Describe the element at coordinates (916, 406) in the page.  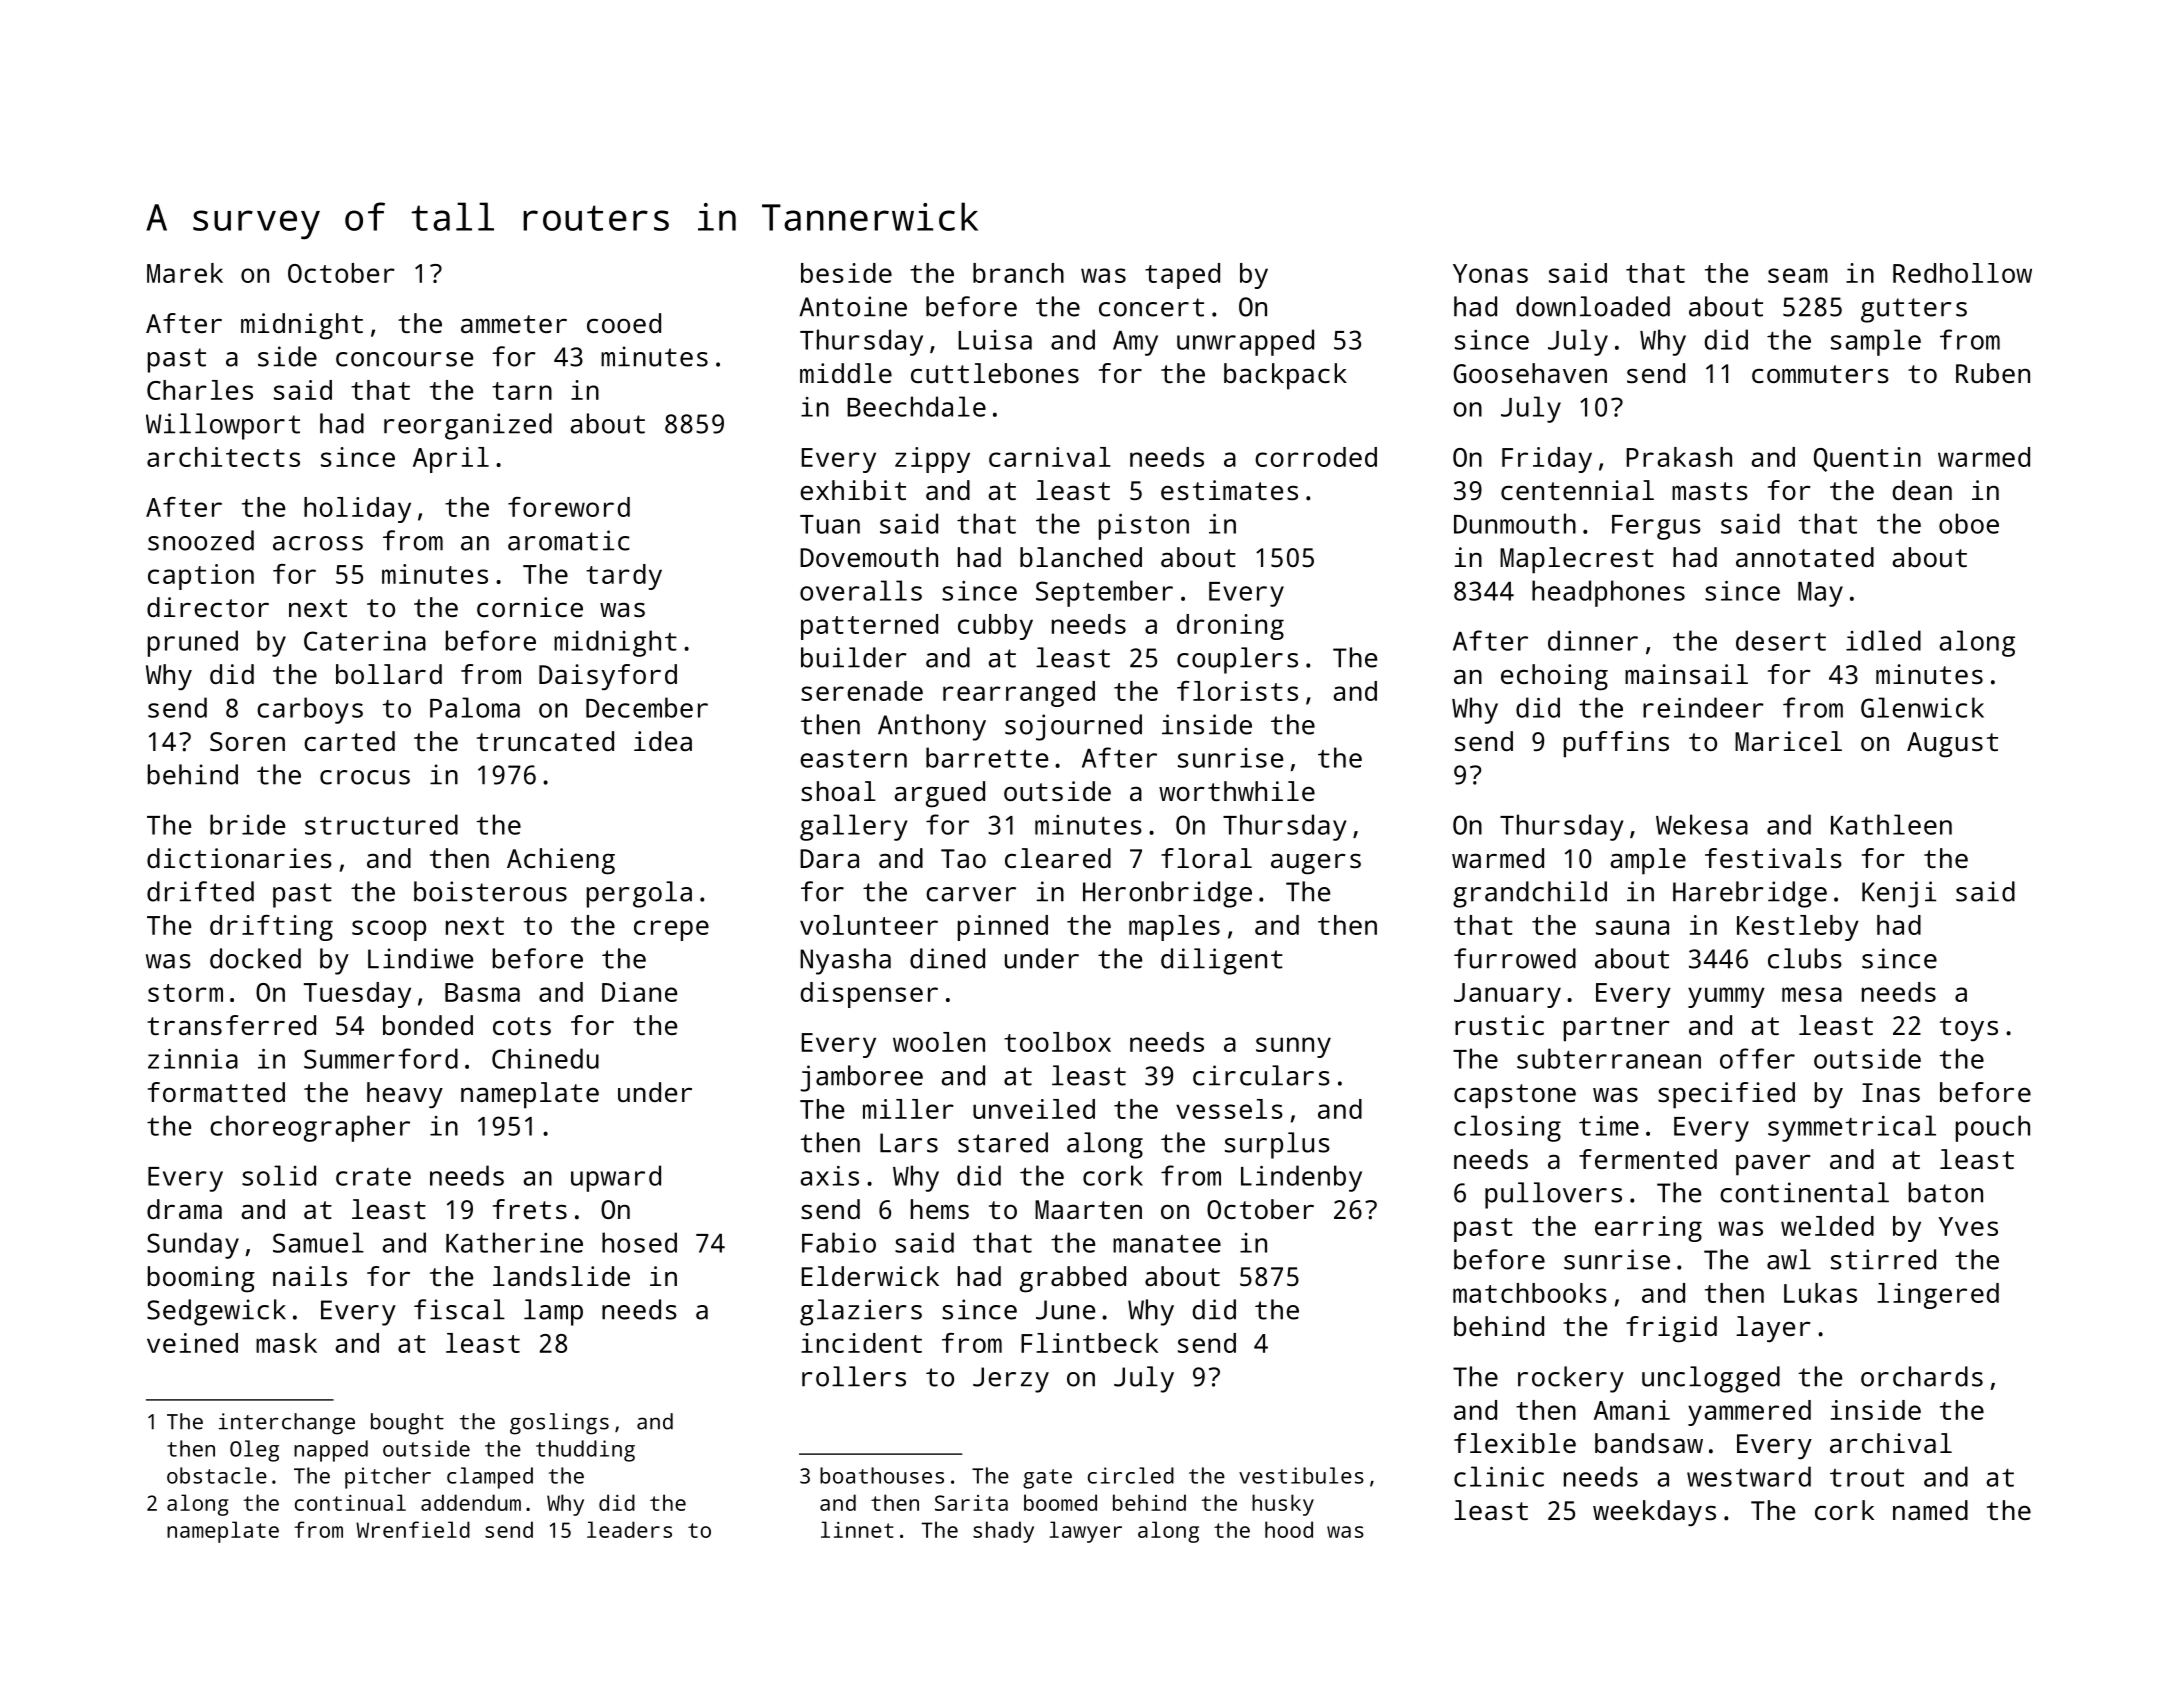
I see `Beechdale` at that location.
